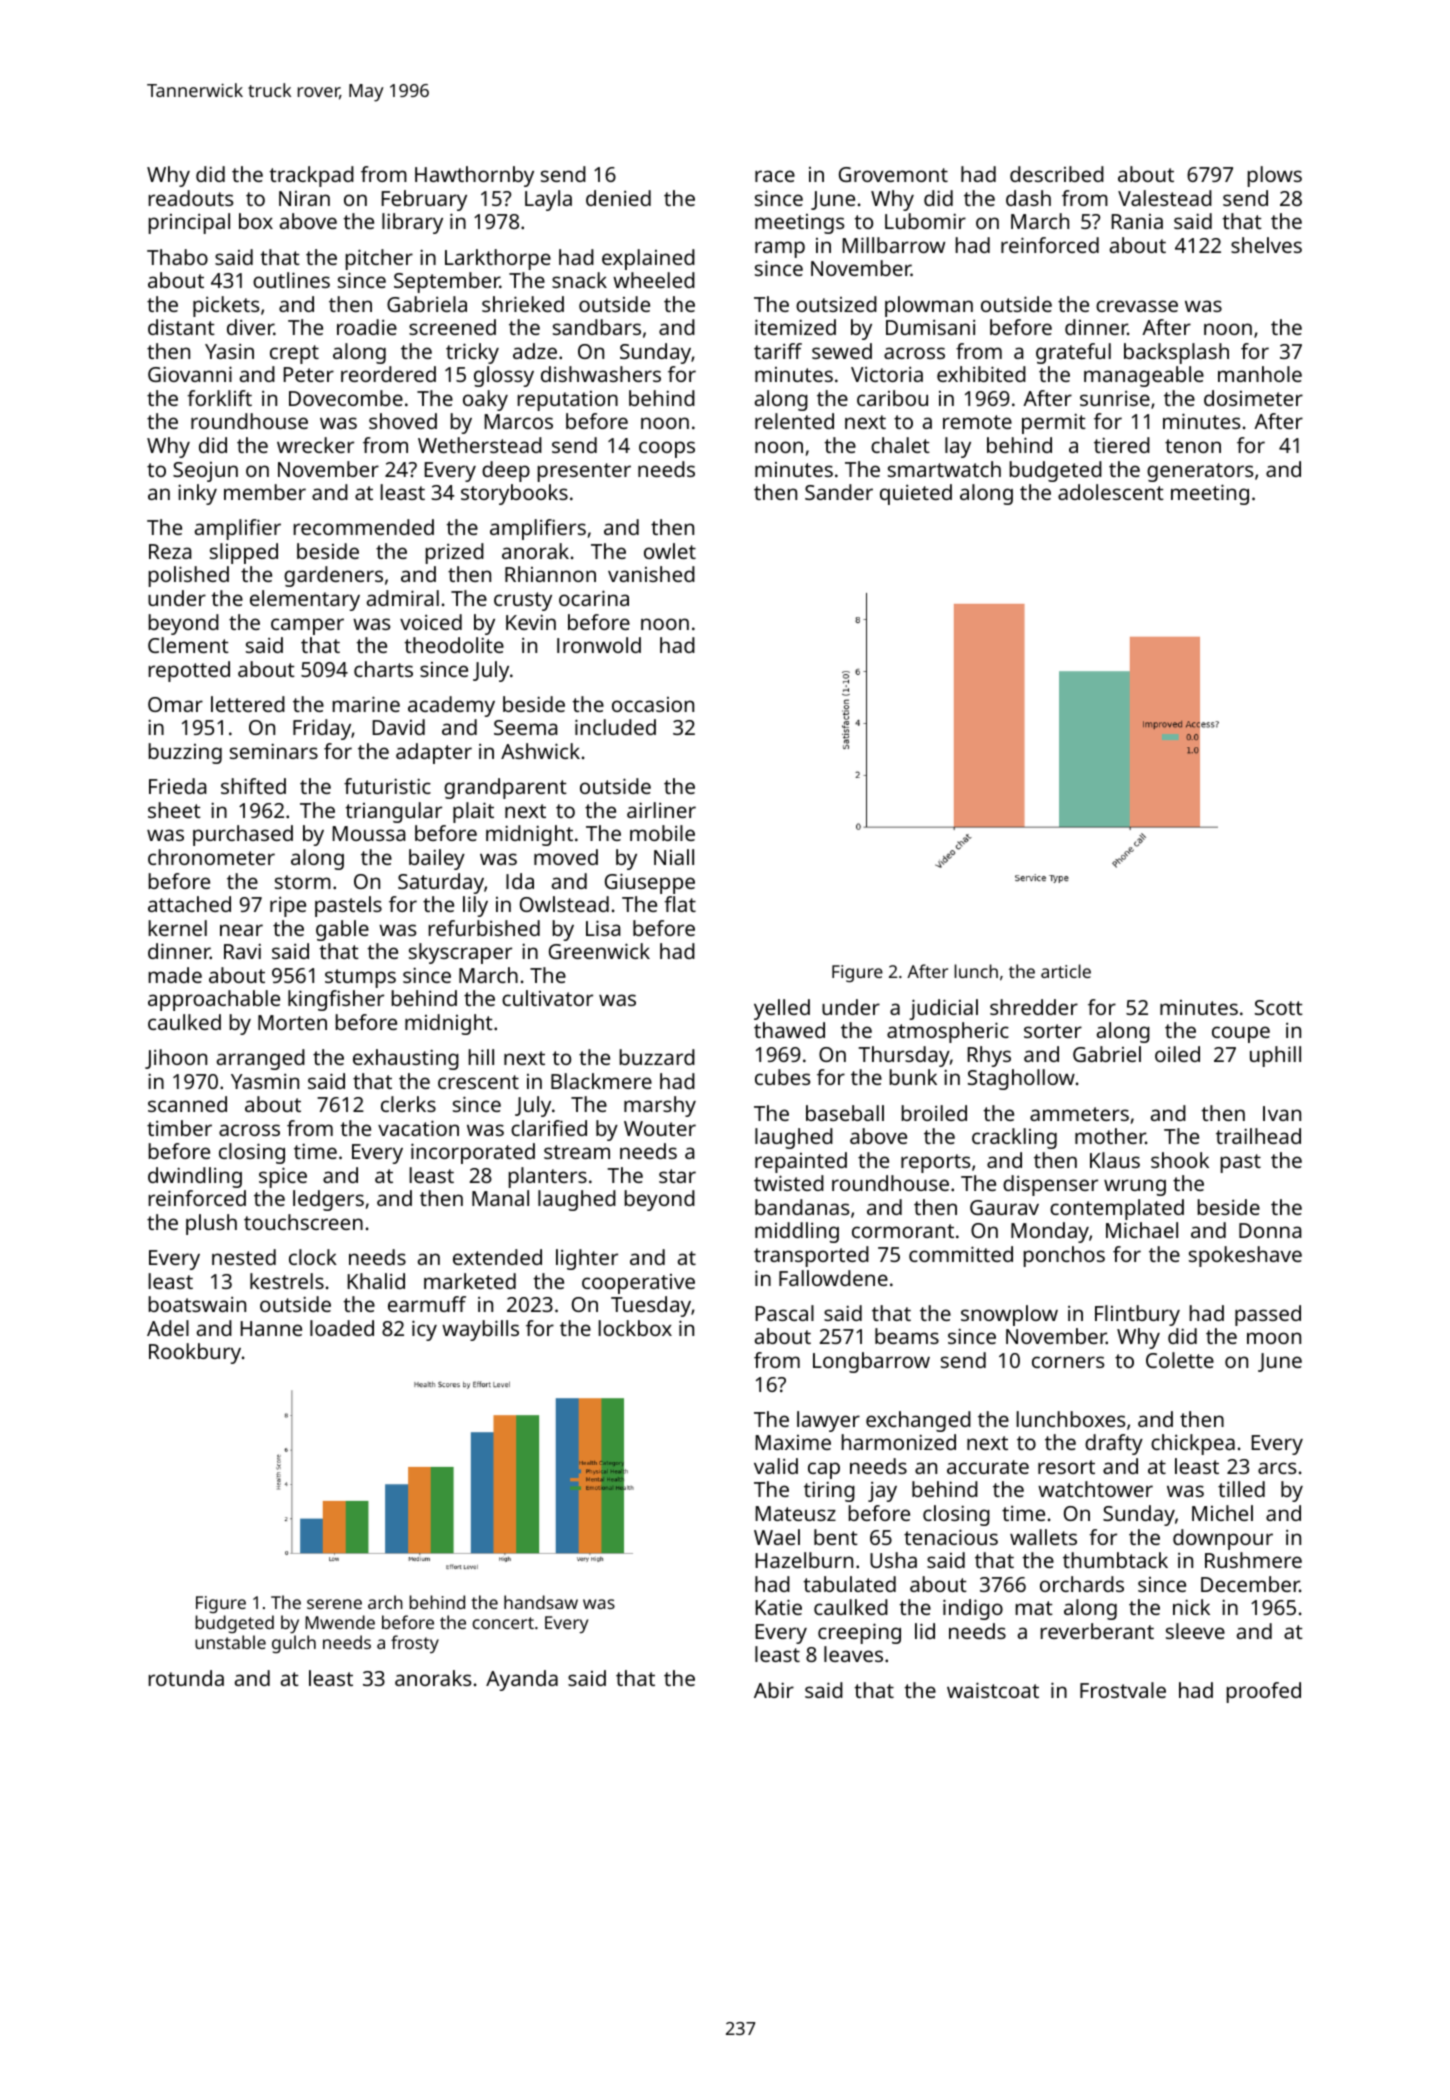 Image resolution: width=1450 pixels, height=2100 pixels. What do you see at coordinates (780, 249) in the document?
I see `ramp` at bounding box center [780, 249].
